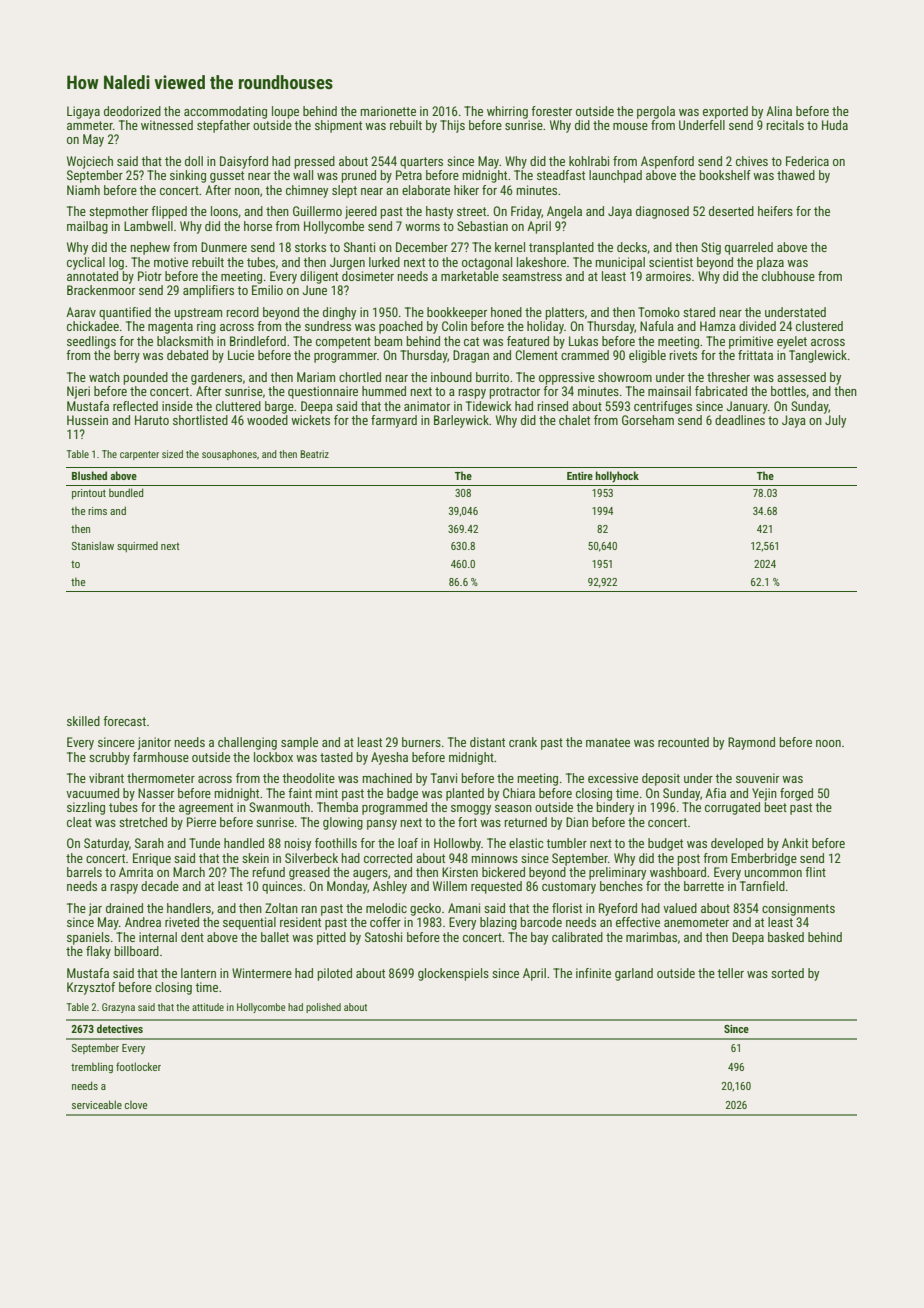  What do you see at coordinates (656, 112) in the document?
I see `pergola` at bounding box center [656, 112].
